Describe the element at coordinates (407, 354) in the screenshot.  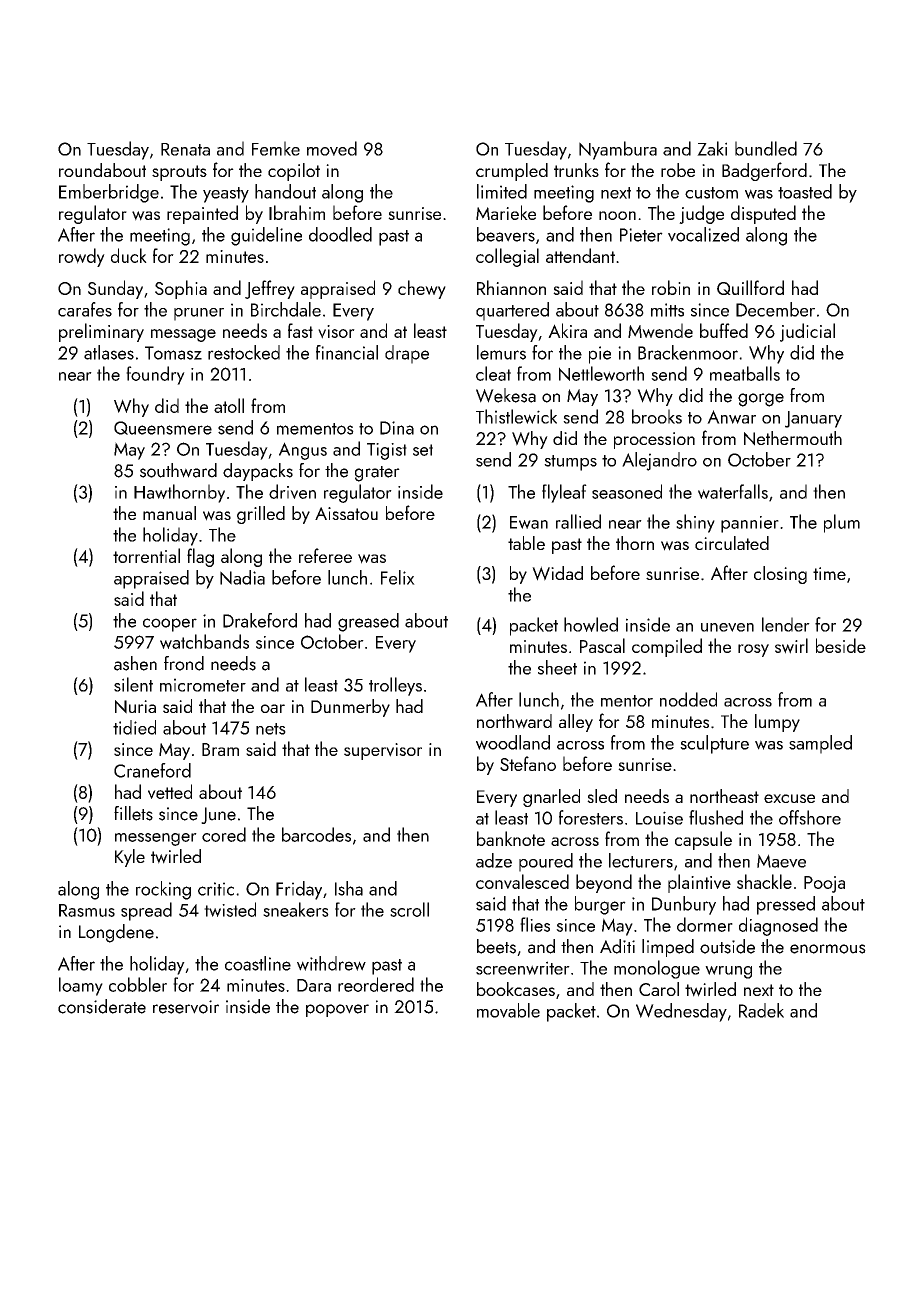
I see `drape` at that location.
